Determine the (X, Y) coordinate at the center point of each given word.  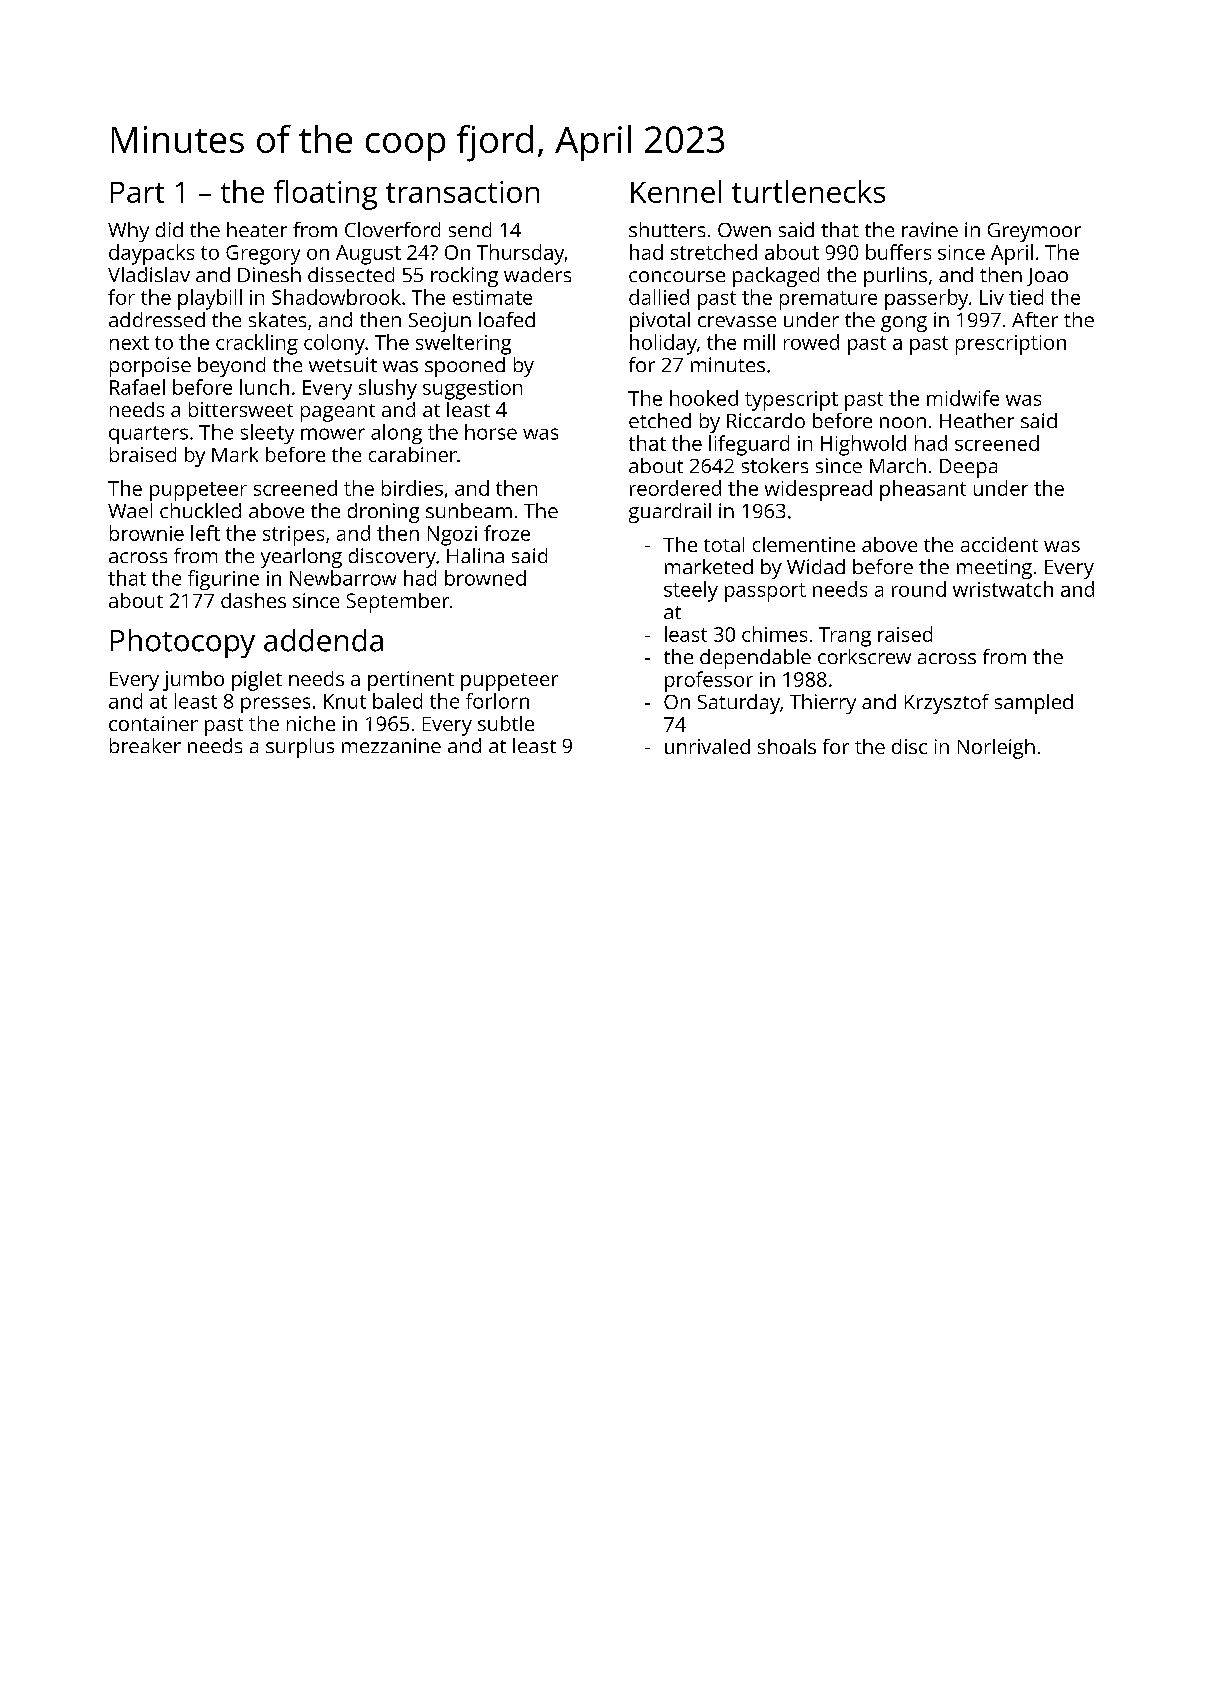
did (169, 229)
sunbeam (469, 510)
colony (334, 344)
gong (904, 324)
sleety (267, 434)
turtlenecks (808, 191)
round (919, 589)
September (398, 603)
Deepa (968, 468)
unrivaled (707, 746)
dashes (253, 600)
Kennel (676, 191)
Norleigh (996, 749)
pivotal (660, 322)
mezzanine (391, 745)
